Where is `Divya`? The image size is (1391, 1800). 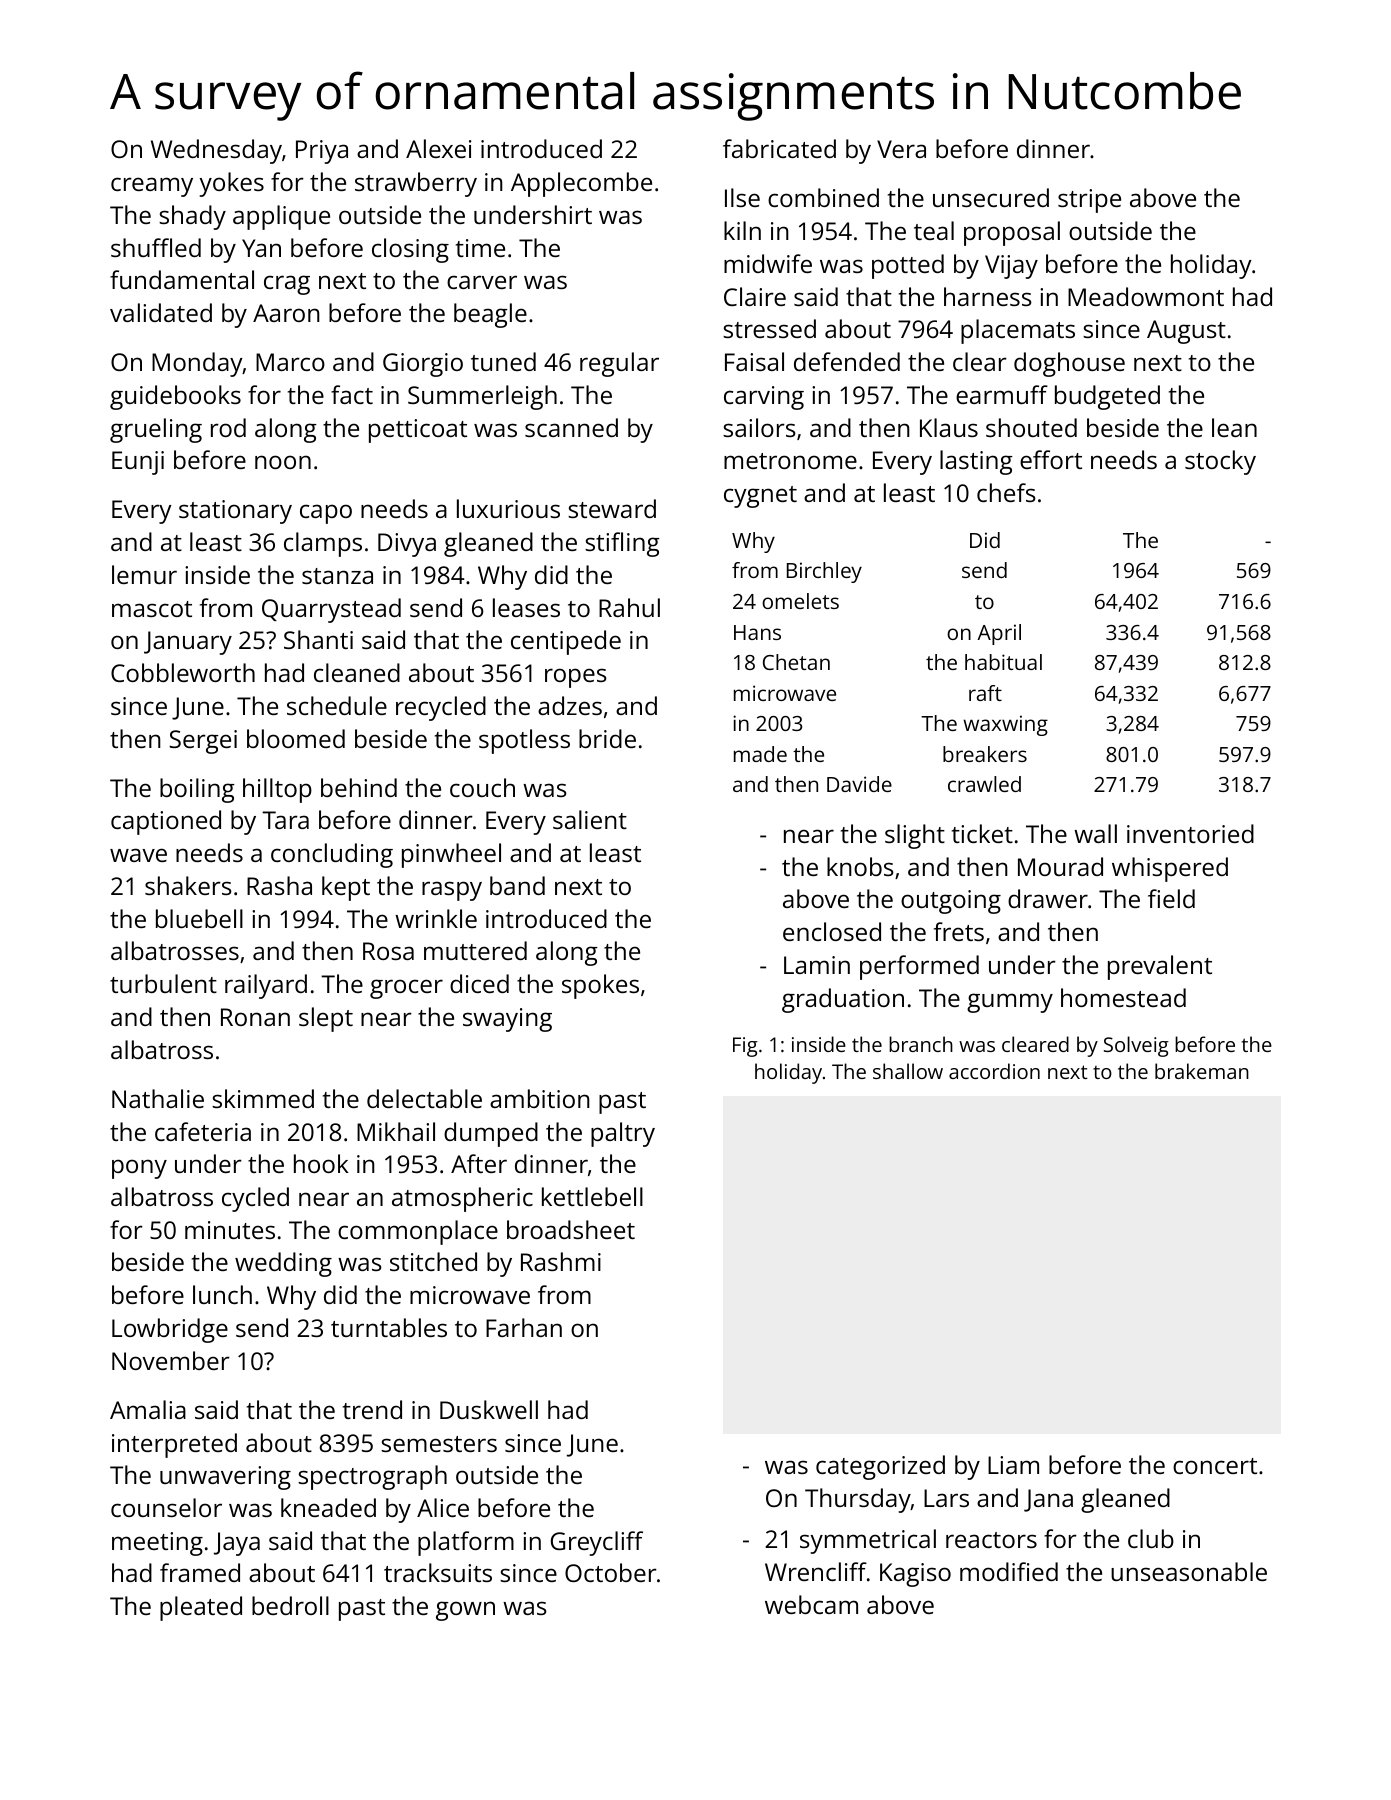
Divya is located at coordinates (407, 545).
